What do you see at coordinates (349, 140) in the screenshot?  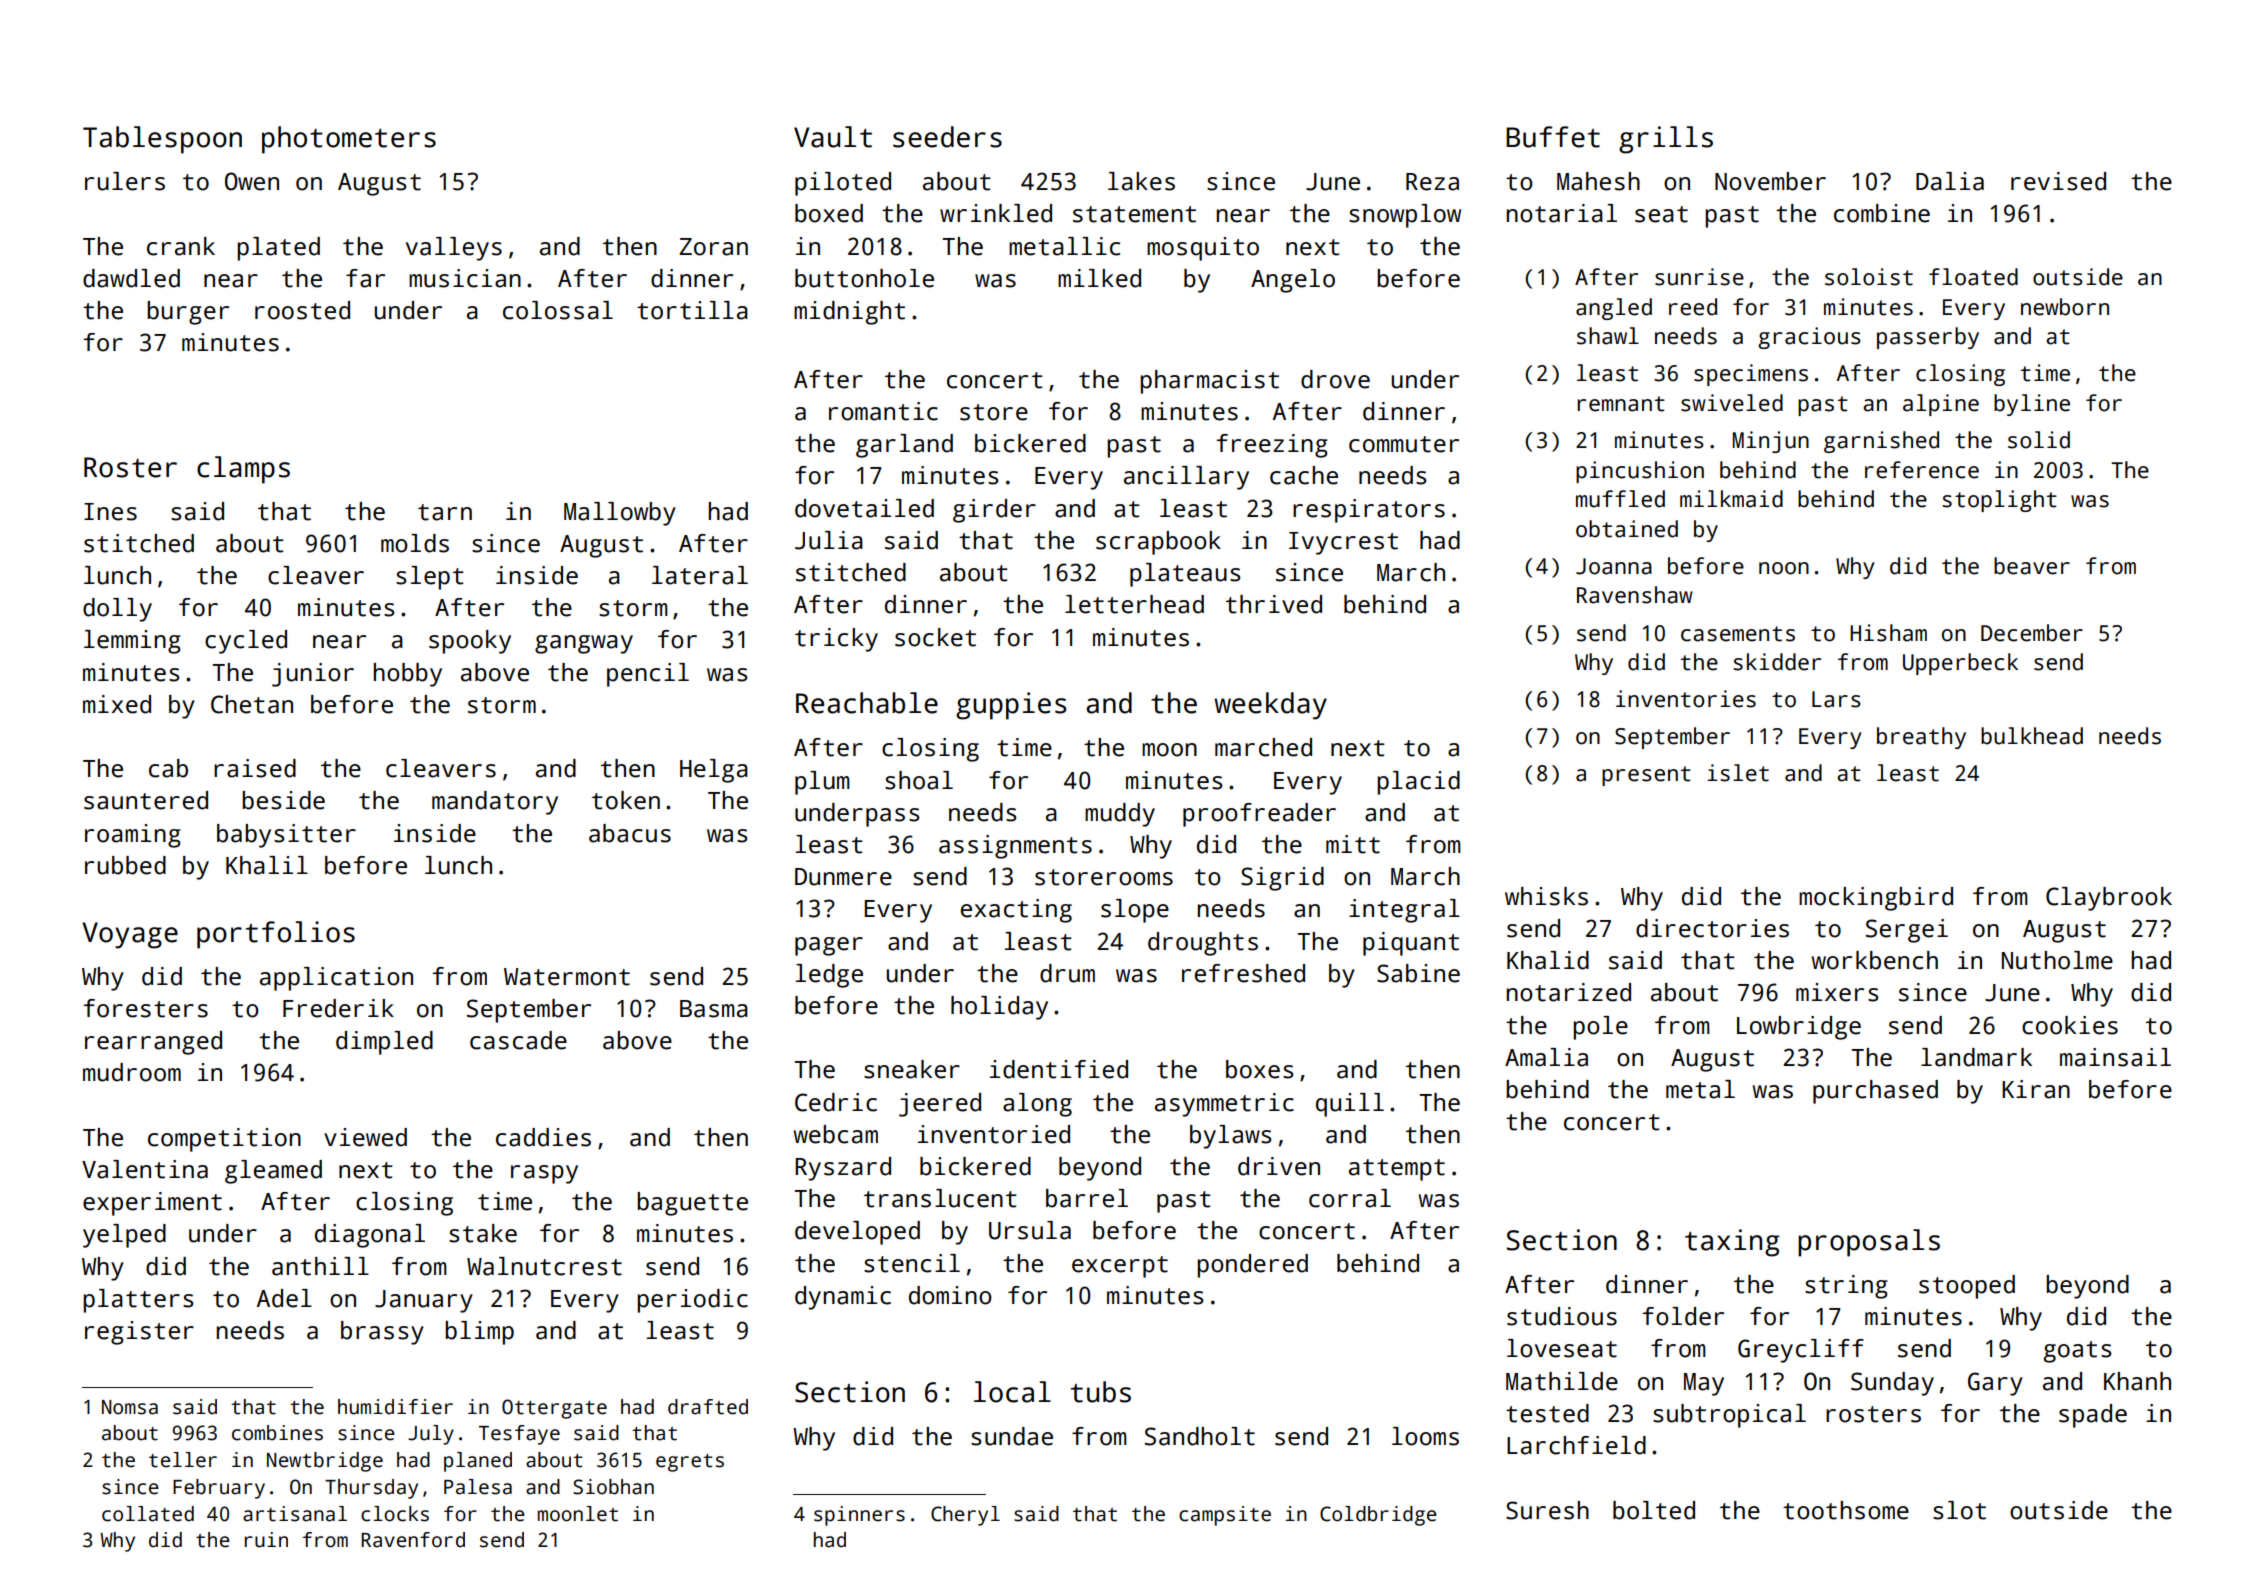 I see `photometers` at bounding box center [349, 140].
